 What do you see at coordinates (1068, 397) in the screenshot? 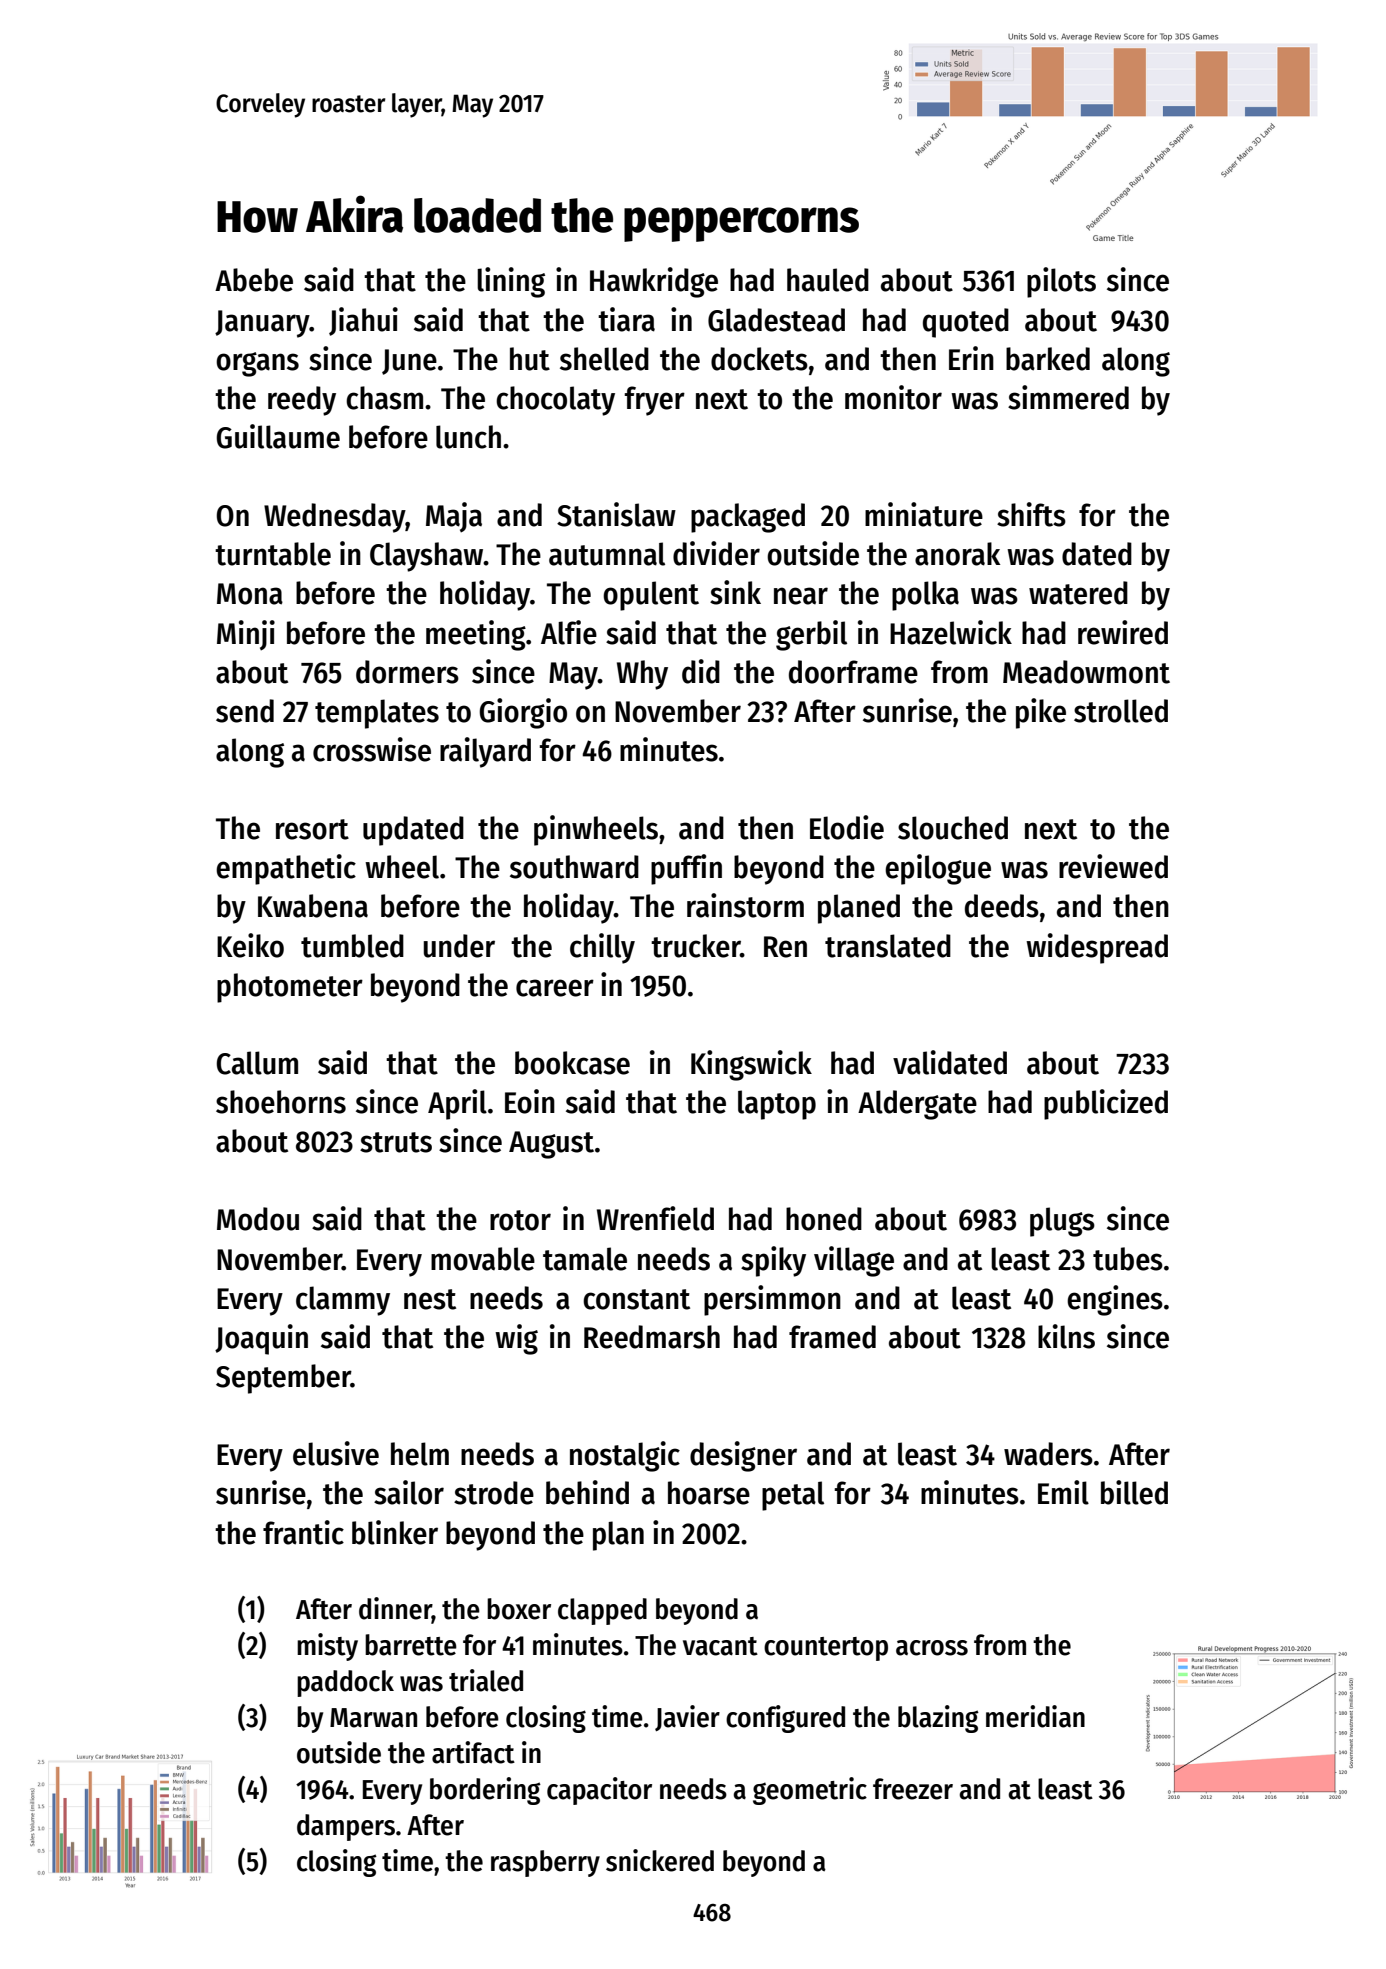
I see `simmered` at bounding box center [1068, 397].
